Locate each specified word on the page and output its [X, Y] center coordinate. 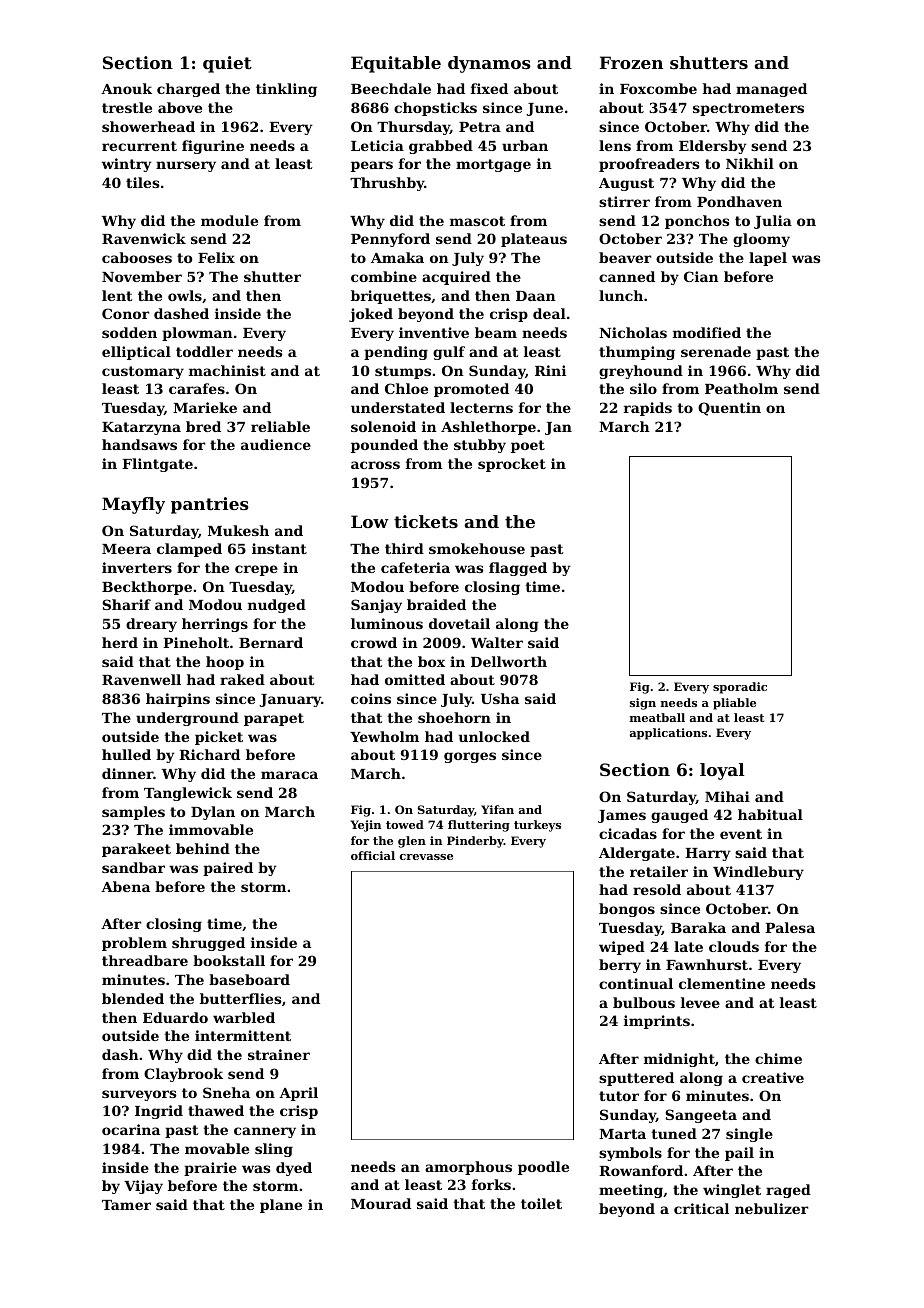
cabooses [137, 257]
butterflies [240, 998]
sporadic [740, 688]
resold [657, 889]
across [375, 465]
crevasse [426, 857]
